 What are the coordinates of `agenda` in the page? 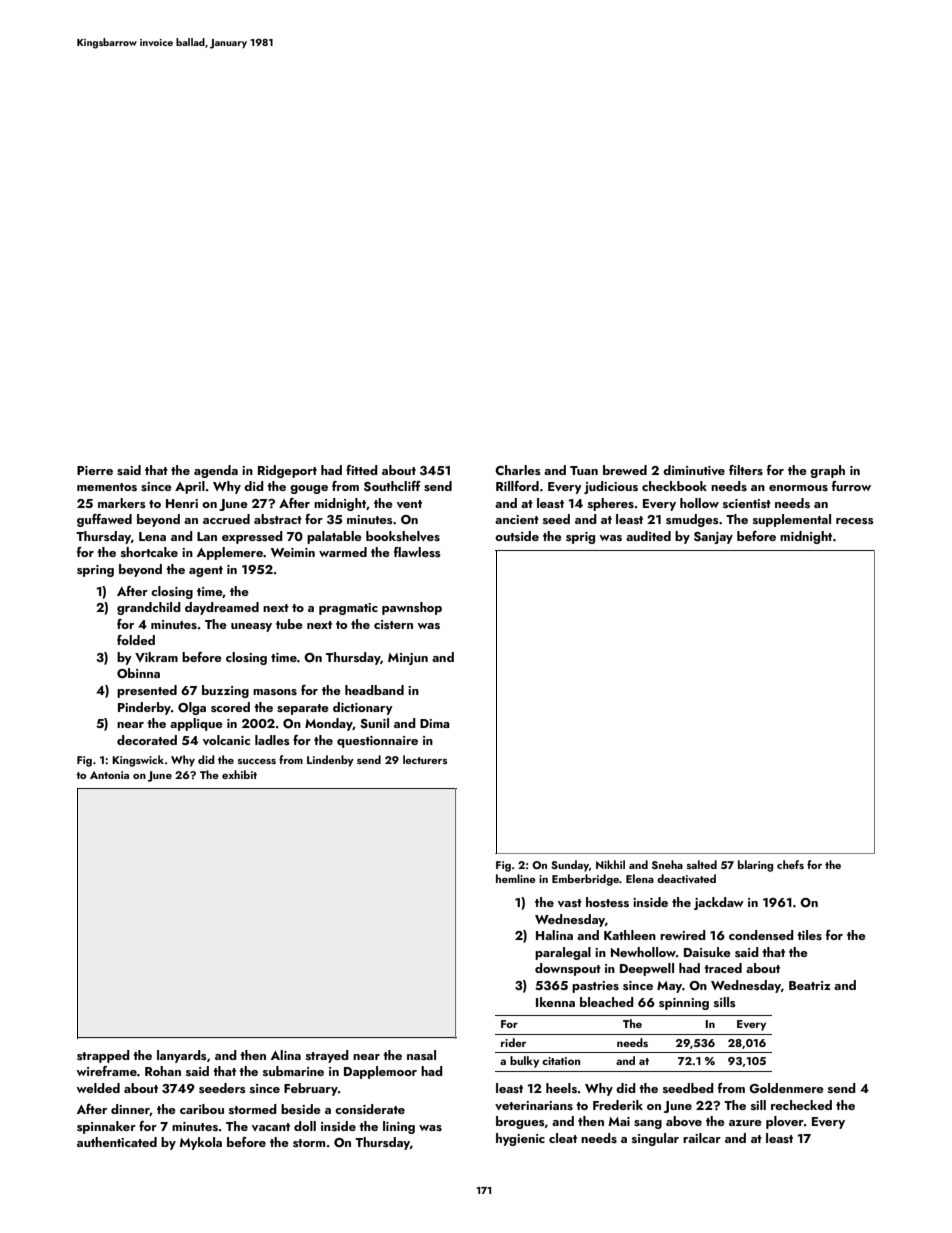 It's located at (216, 471).
